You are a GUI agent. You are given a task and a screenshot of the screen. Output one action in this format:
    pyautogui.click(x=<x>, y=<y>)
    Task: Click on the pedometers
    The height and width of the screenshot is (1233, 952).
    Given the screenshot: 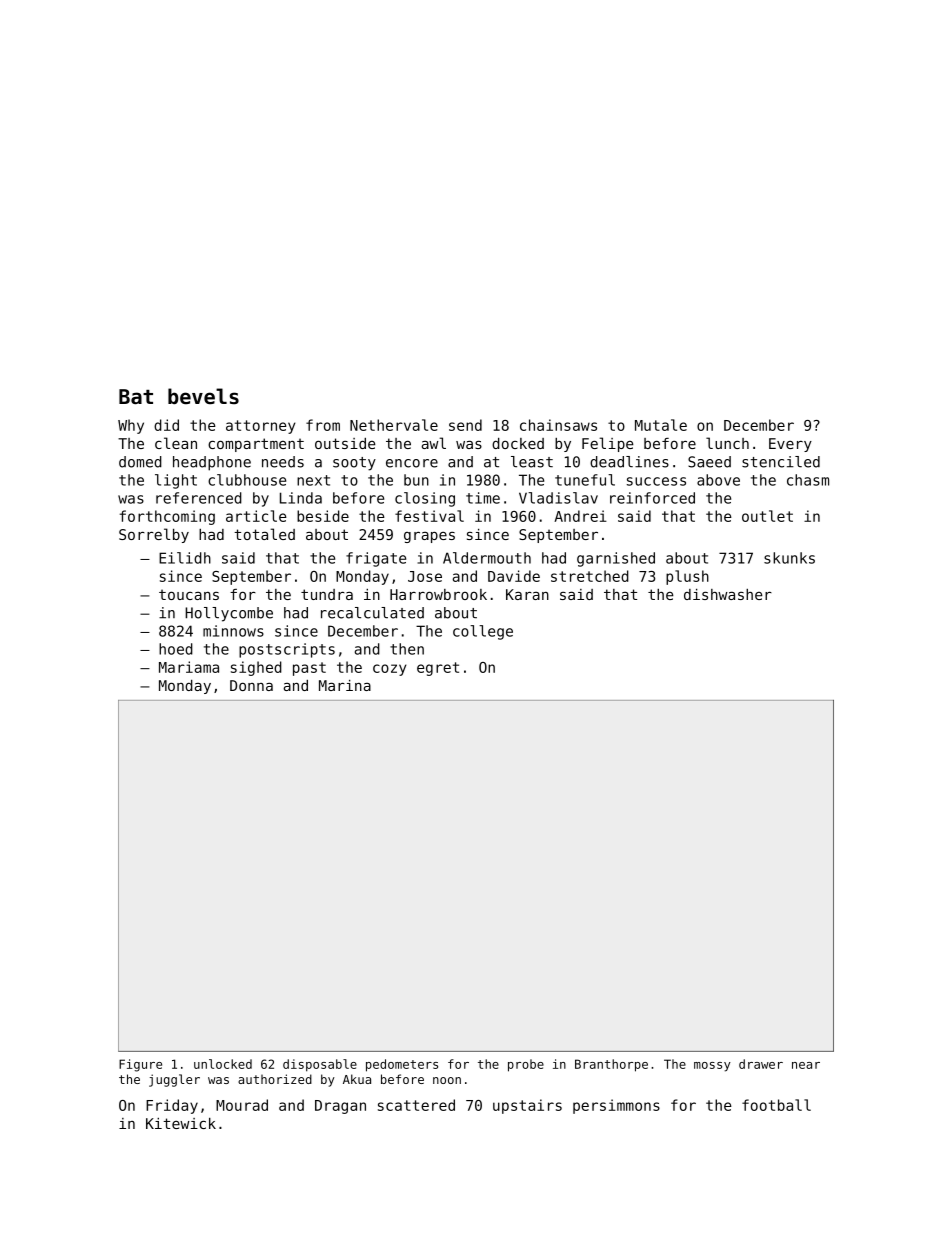 What is the action you would take?
    pyautogui.click(x=402, y=1065)
